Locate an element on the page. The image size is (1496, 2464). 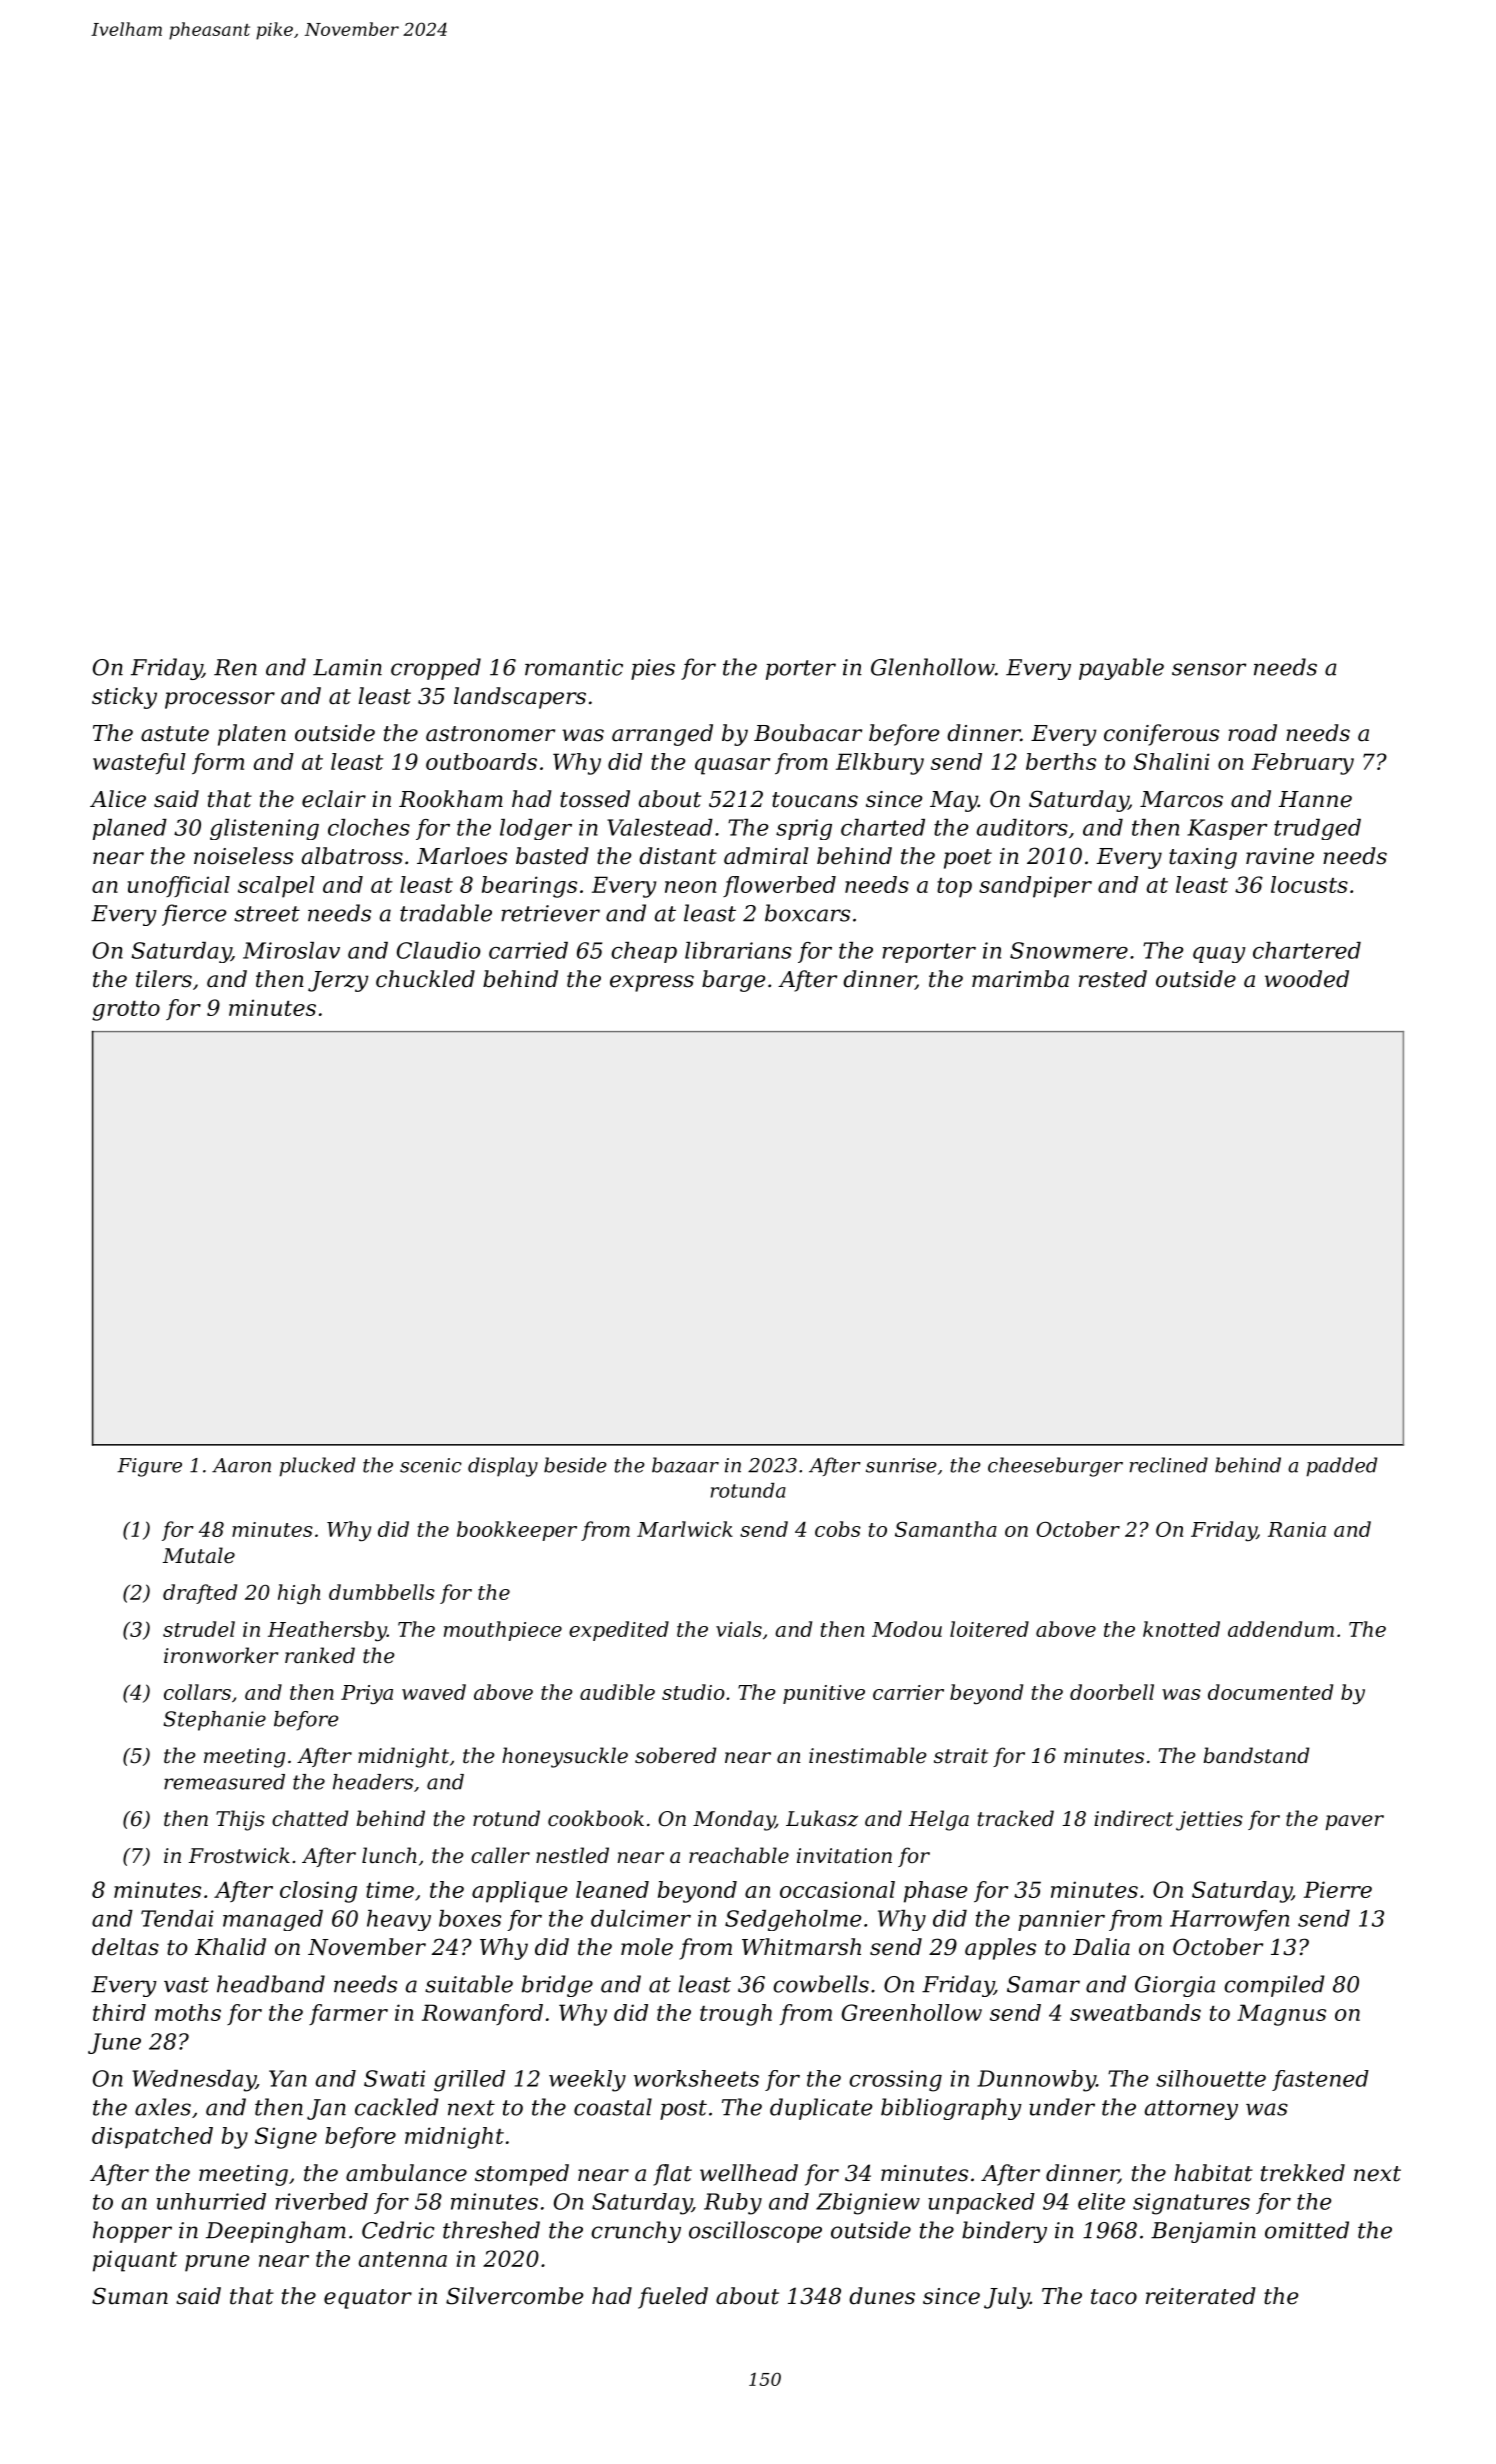
barge is located at coordinates (733, 981).
